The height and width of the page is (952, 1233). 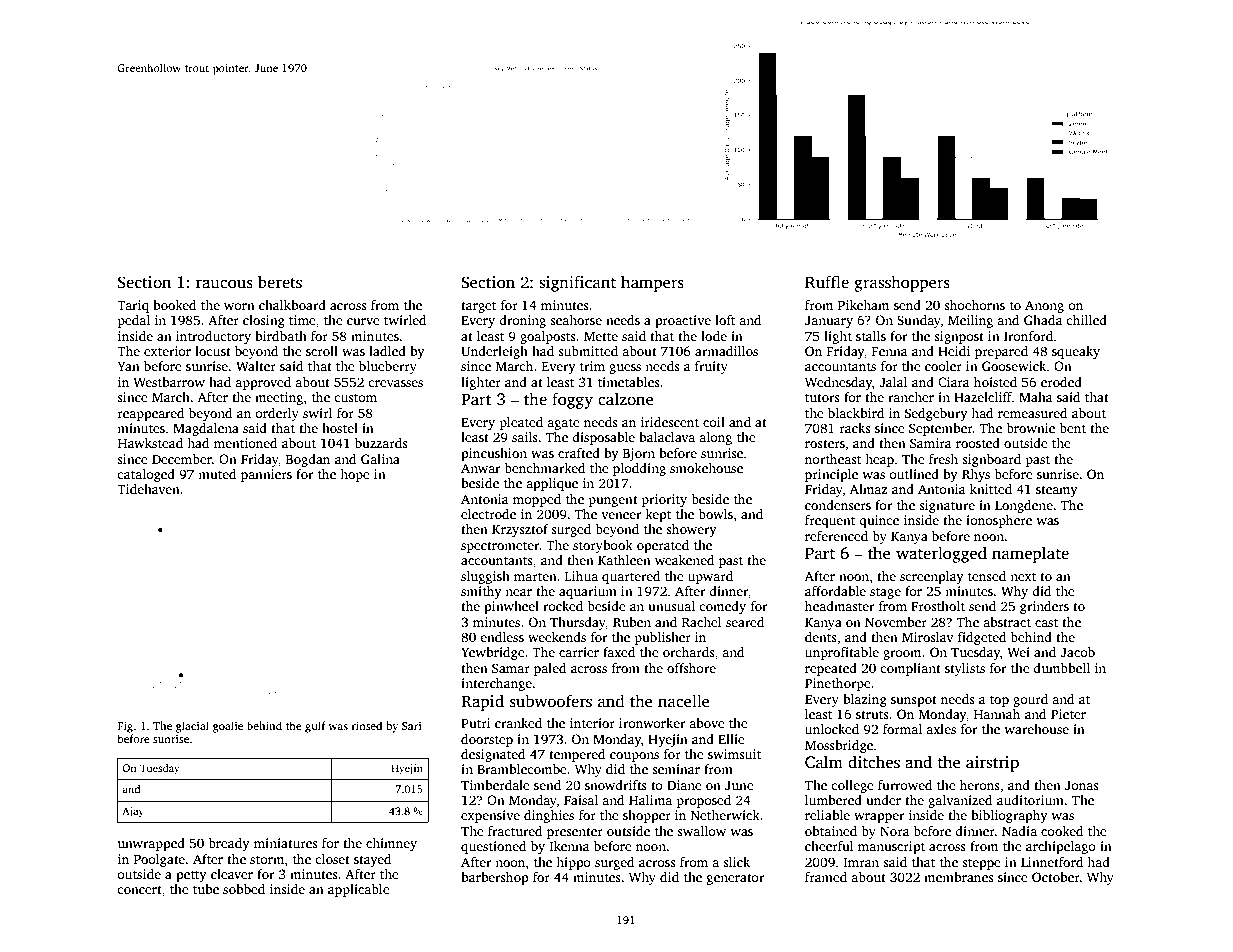 What do you see at coordinates (1044, 306) in the page?
I see `Anong` at bounding box center [1044, 306].
